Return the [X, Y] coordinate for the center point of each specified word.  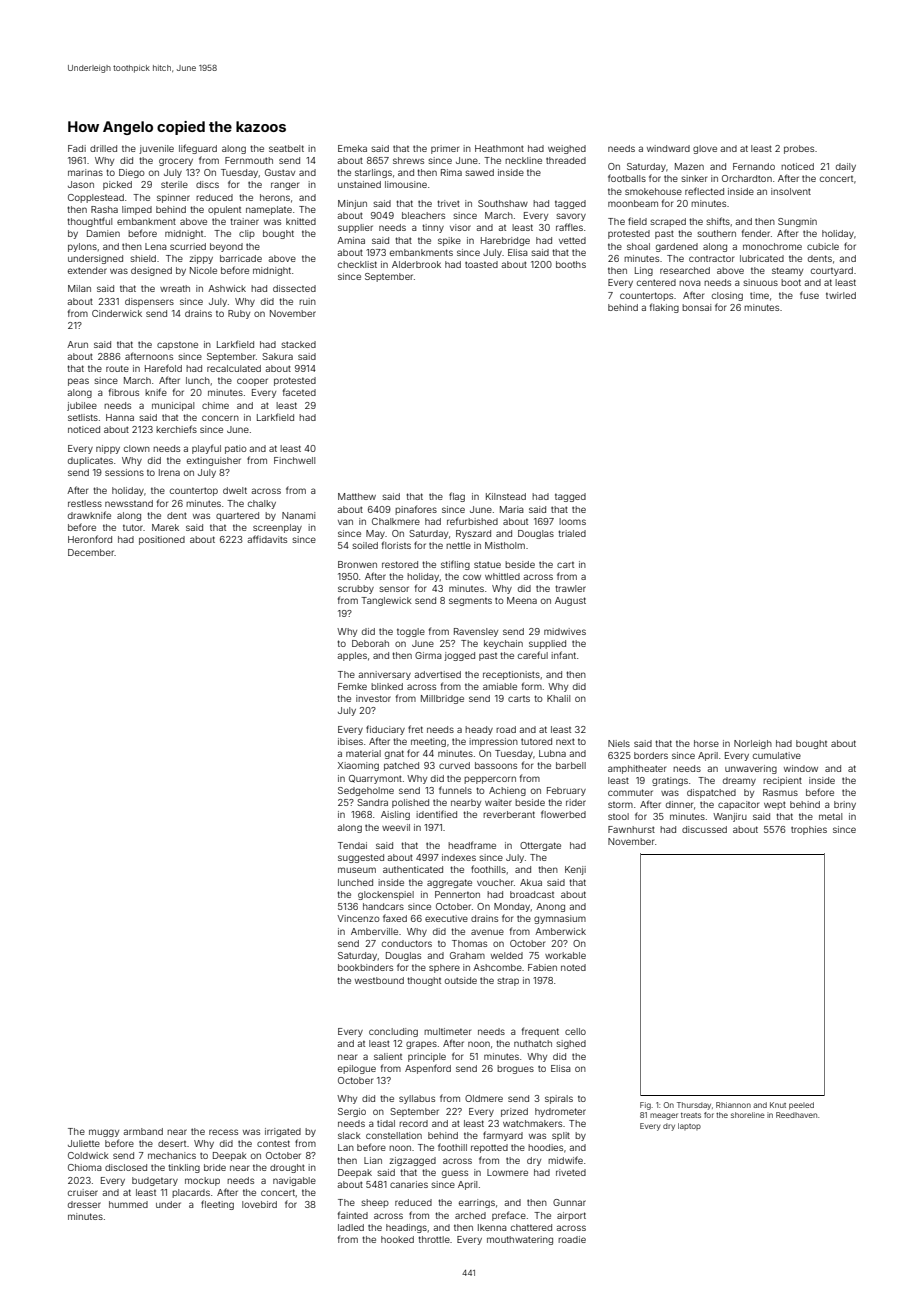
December [91, 552]
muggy [104, 1133]
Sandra [372, 802]
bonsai [696, 307]
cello [575, 1031]
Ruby [239, 314]
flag [457, 497]
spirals [559, 1099]
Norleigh [753, 744]
